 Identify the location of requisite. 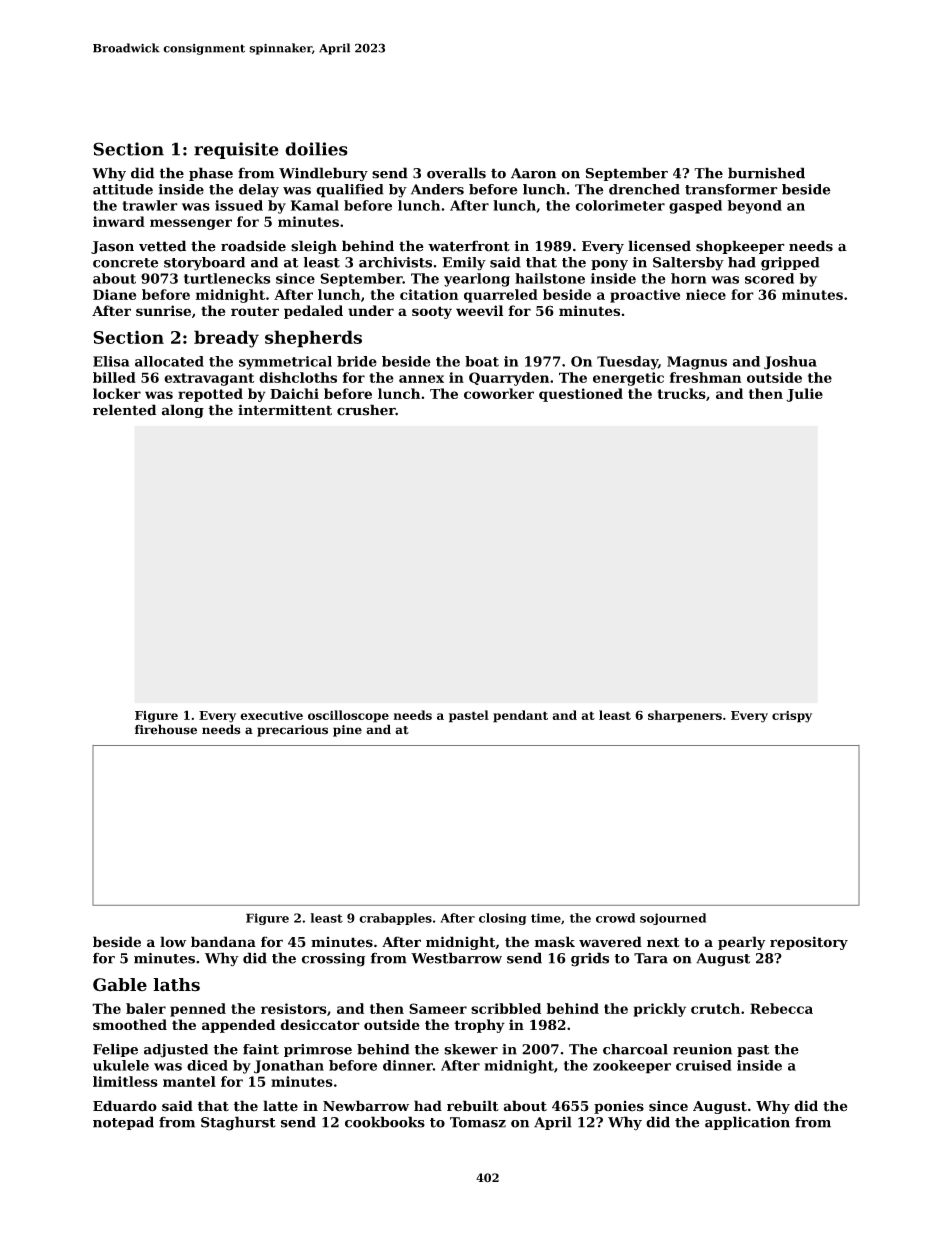
(236, 150).
